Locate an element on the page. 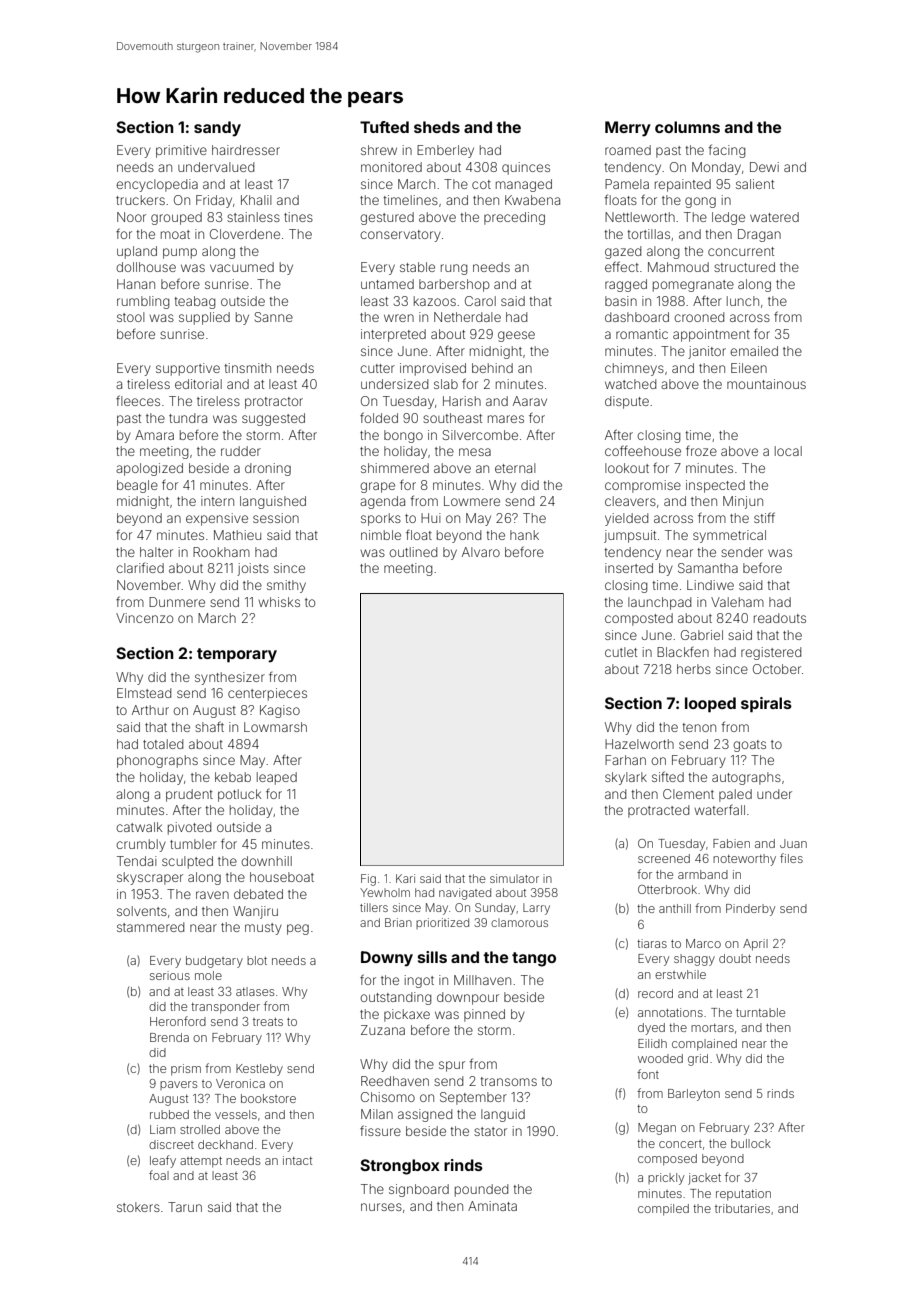  pinned is located at coordinates (484, 1015).
